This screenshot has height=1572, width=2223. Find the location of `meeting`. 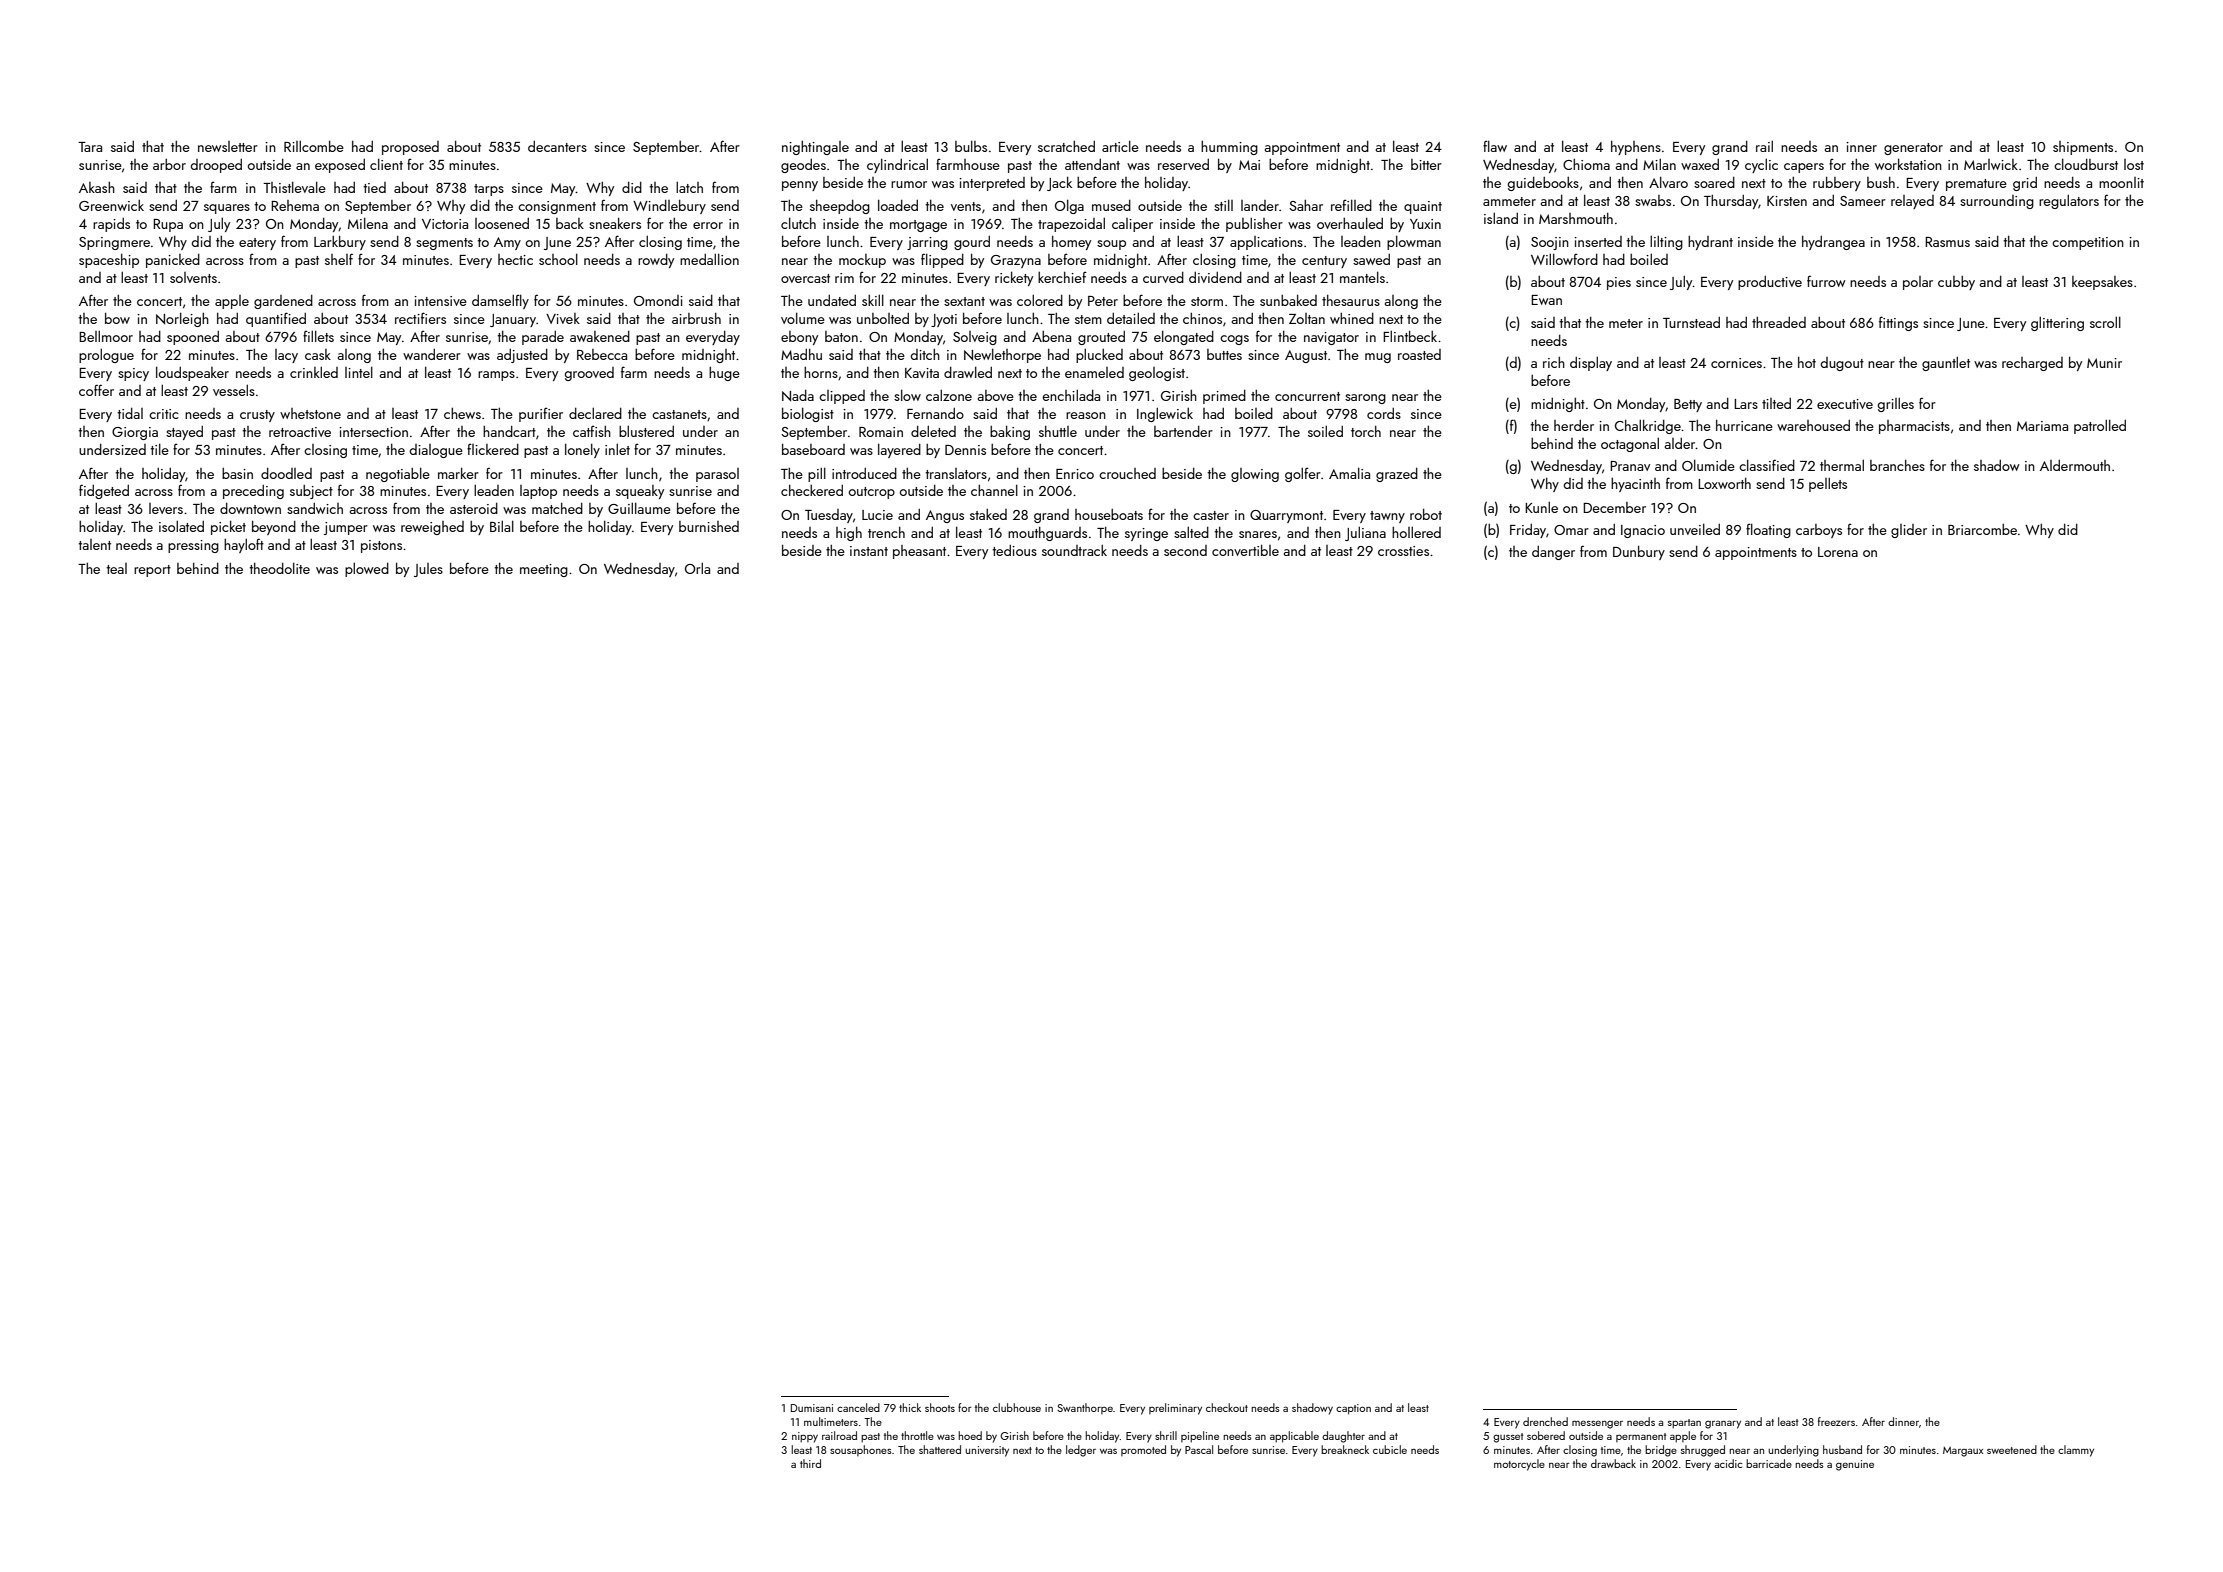

meeting is located at coordinates (544, 570).
